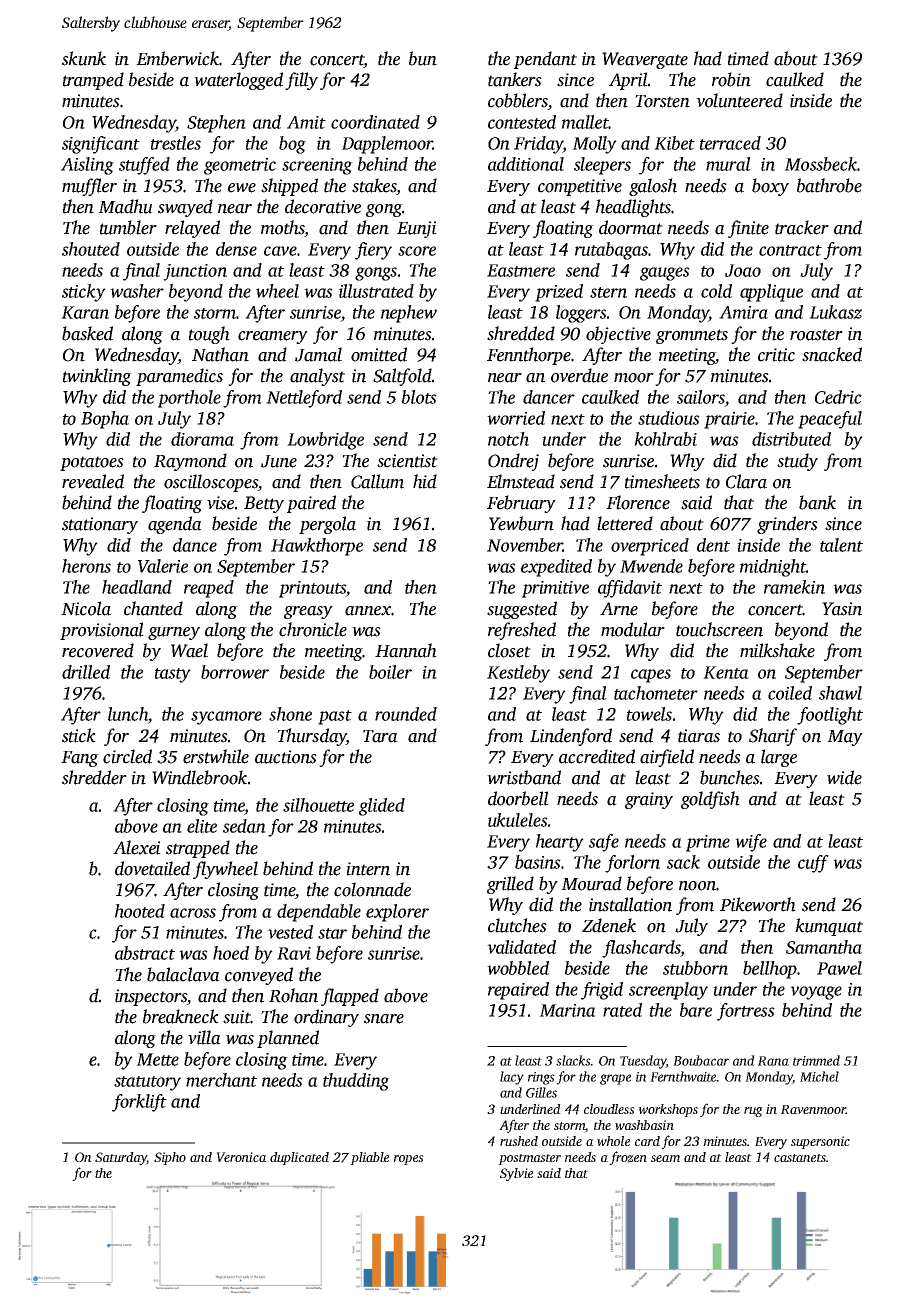  Describe the element at coordinates (374, 185) in the screenshot. I see `stakes` at that location.
